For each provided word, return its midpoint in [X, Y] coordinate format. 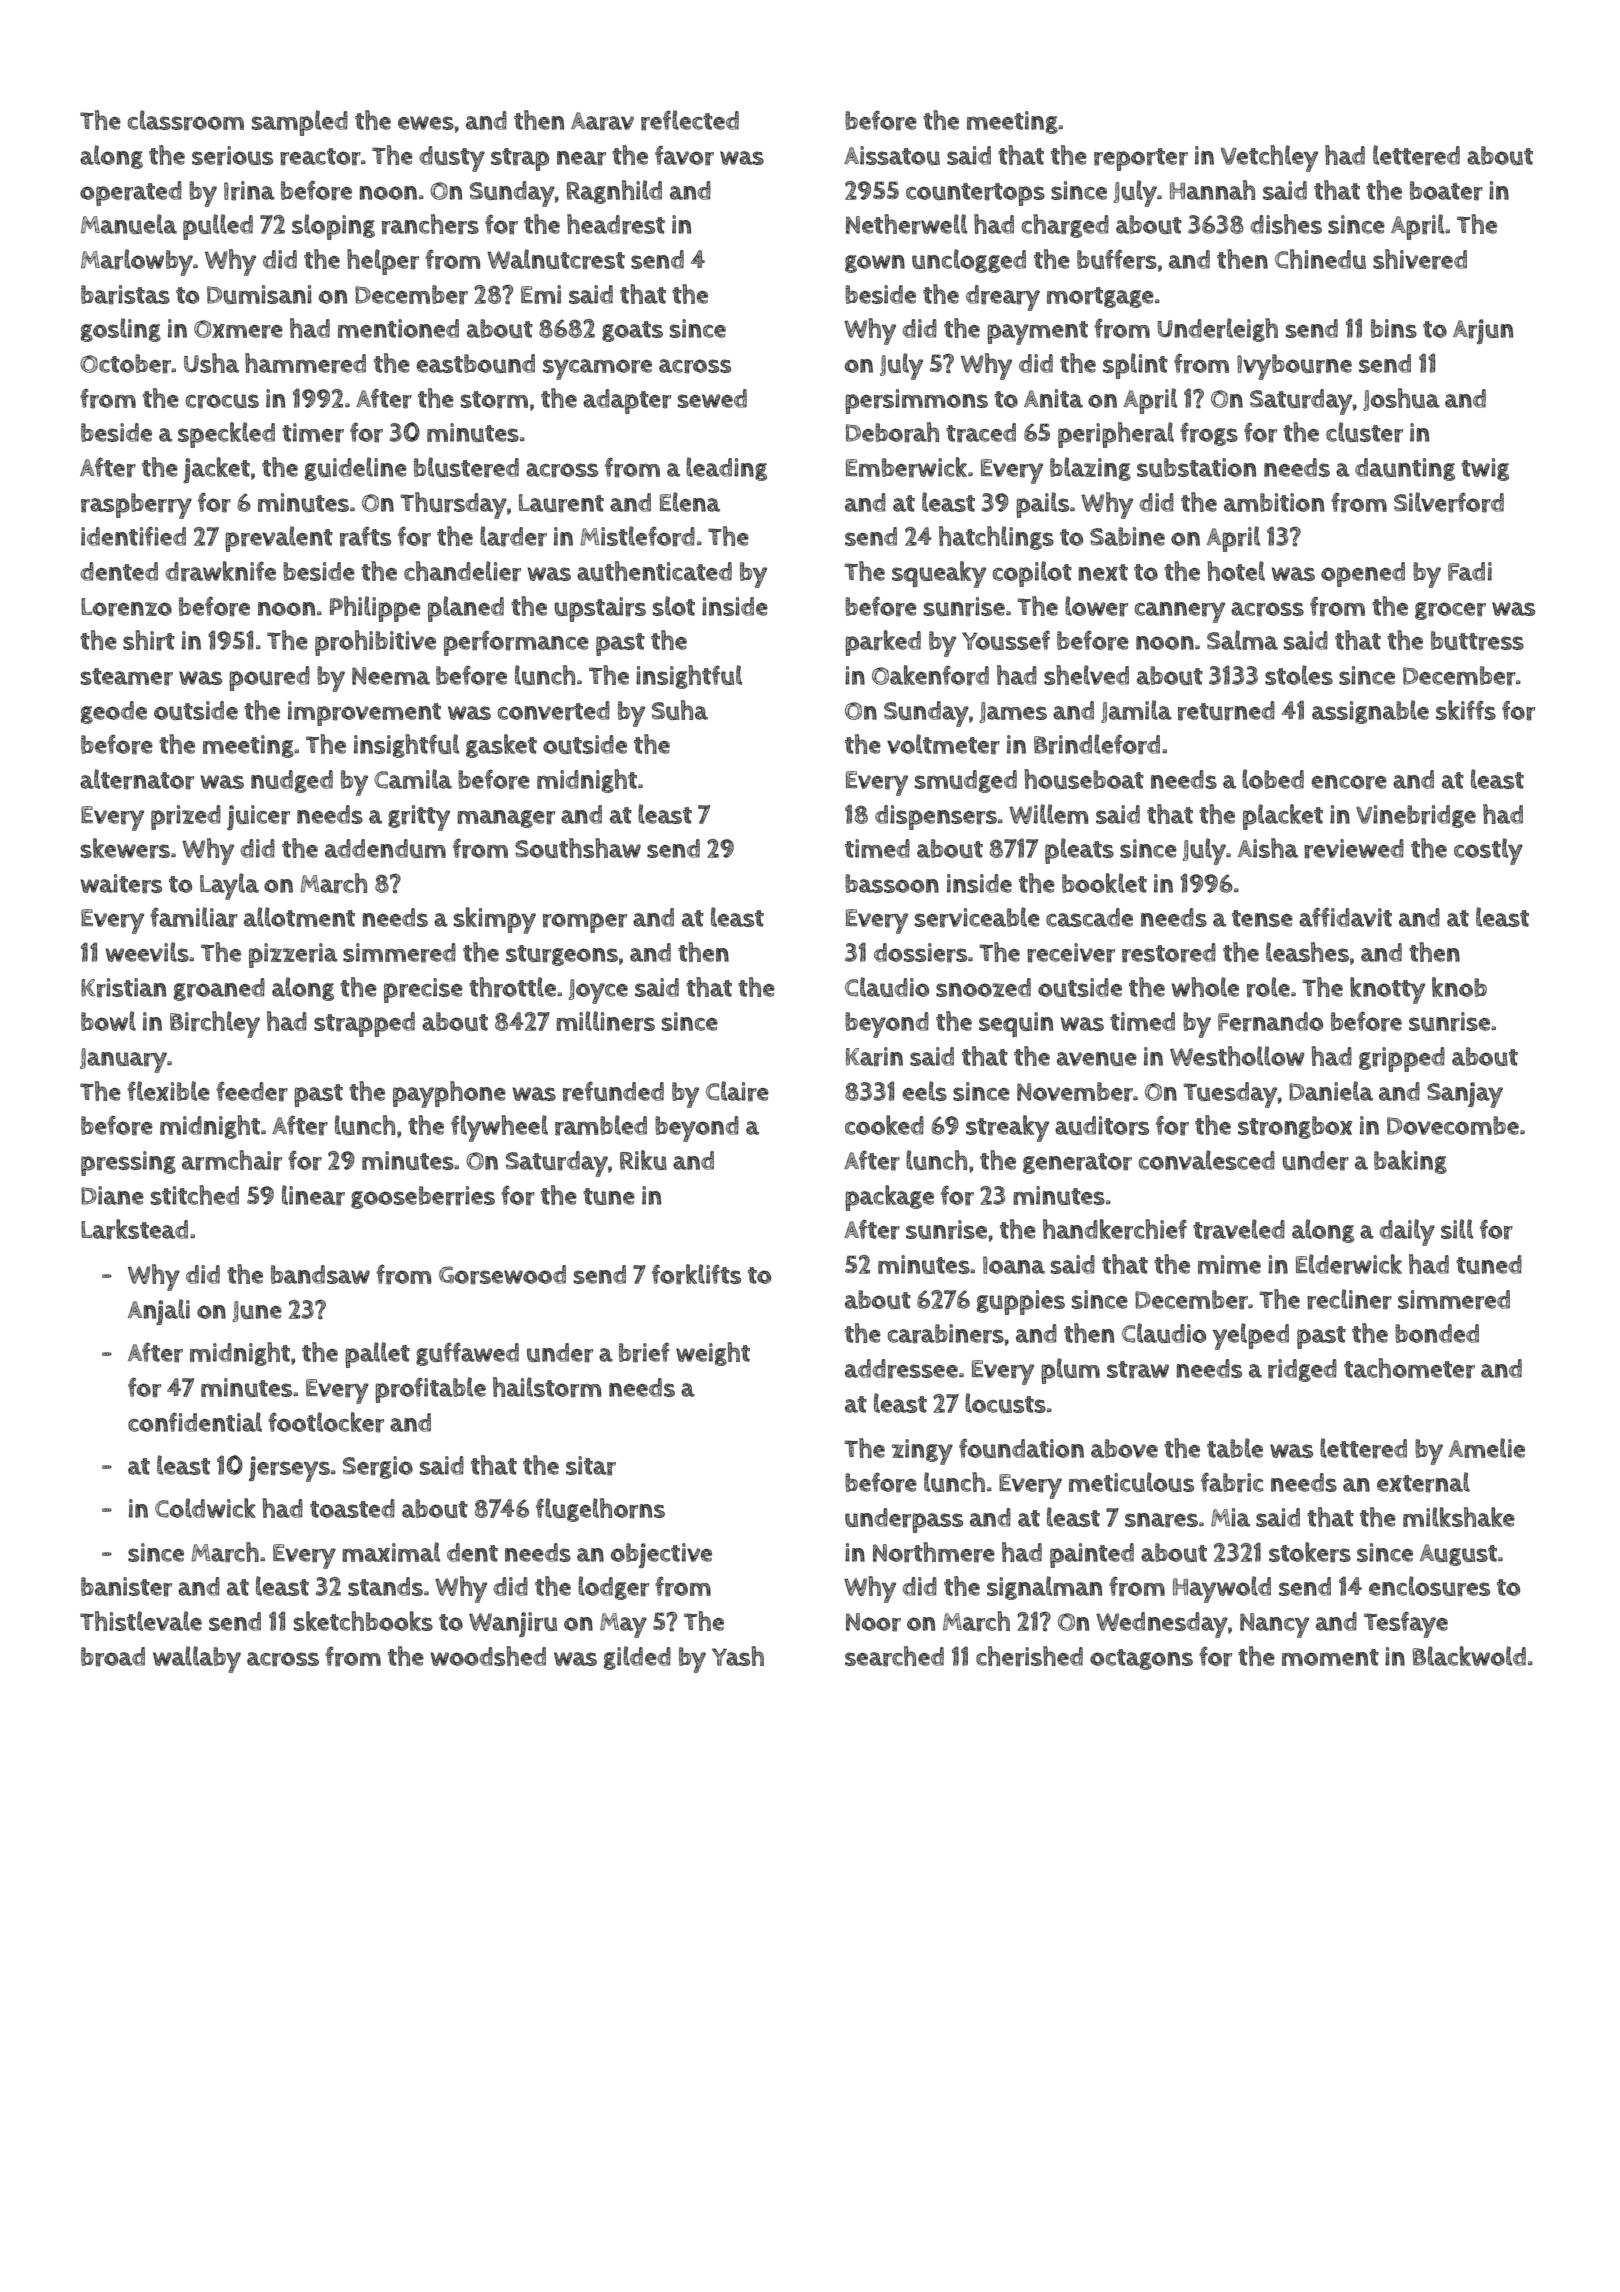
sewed [712, 398]
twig [1485, 469]
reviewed [1354, 849]
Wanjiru [513, 1624]
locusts [1005, 1403]
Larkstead [134, 1229]
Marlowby [137, 262]
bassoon [892, 883]
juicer [258, 817]
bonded [1437, 1333]
